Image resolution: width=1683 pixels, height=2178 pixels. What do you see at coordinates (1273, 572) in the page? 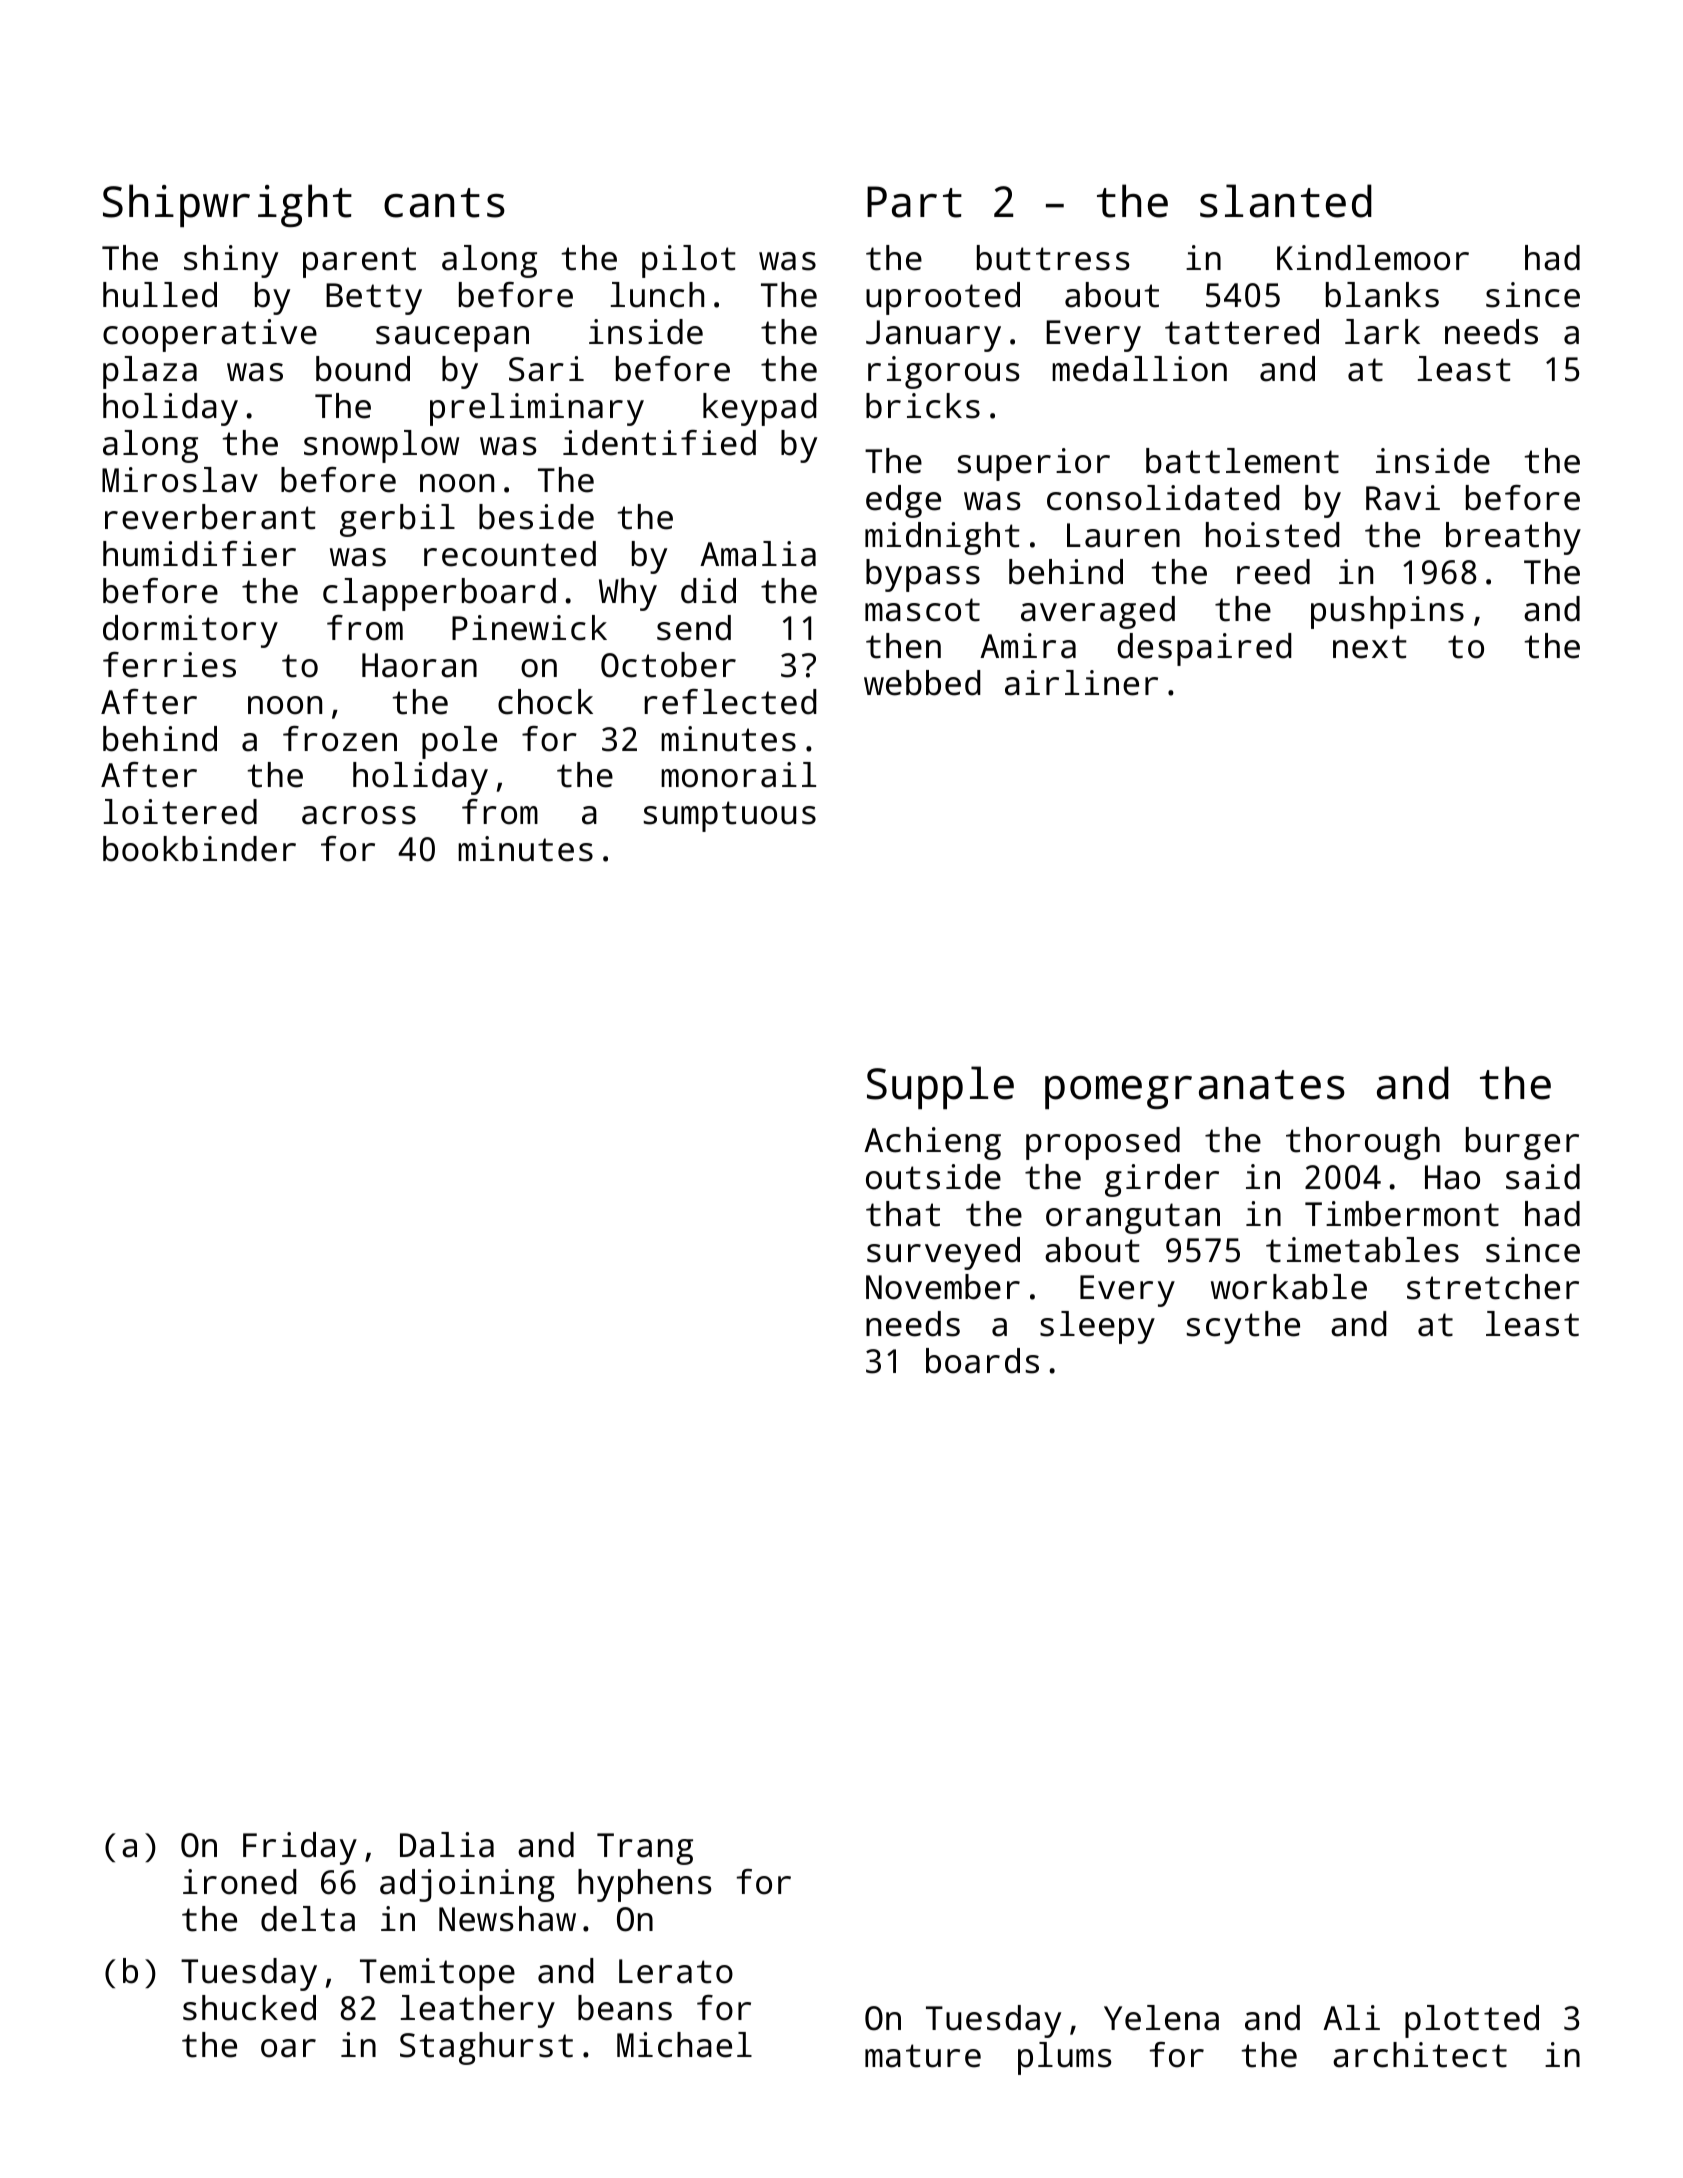
I see `reed` at bounding box center [1273, 572].
